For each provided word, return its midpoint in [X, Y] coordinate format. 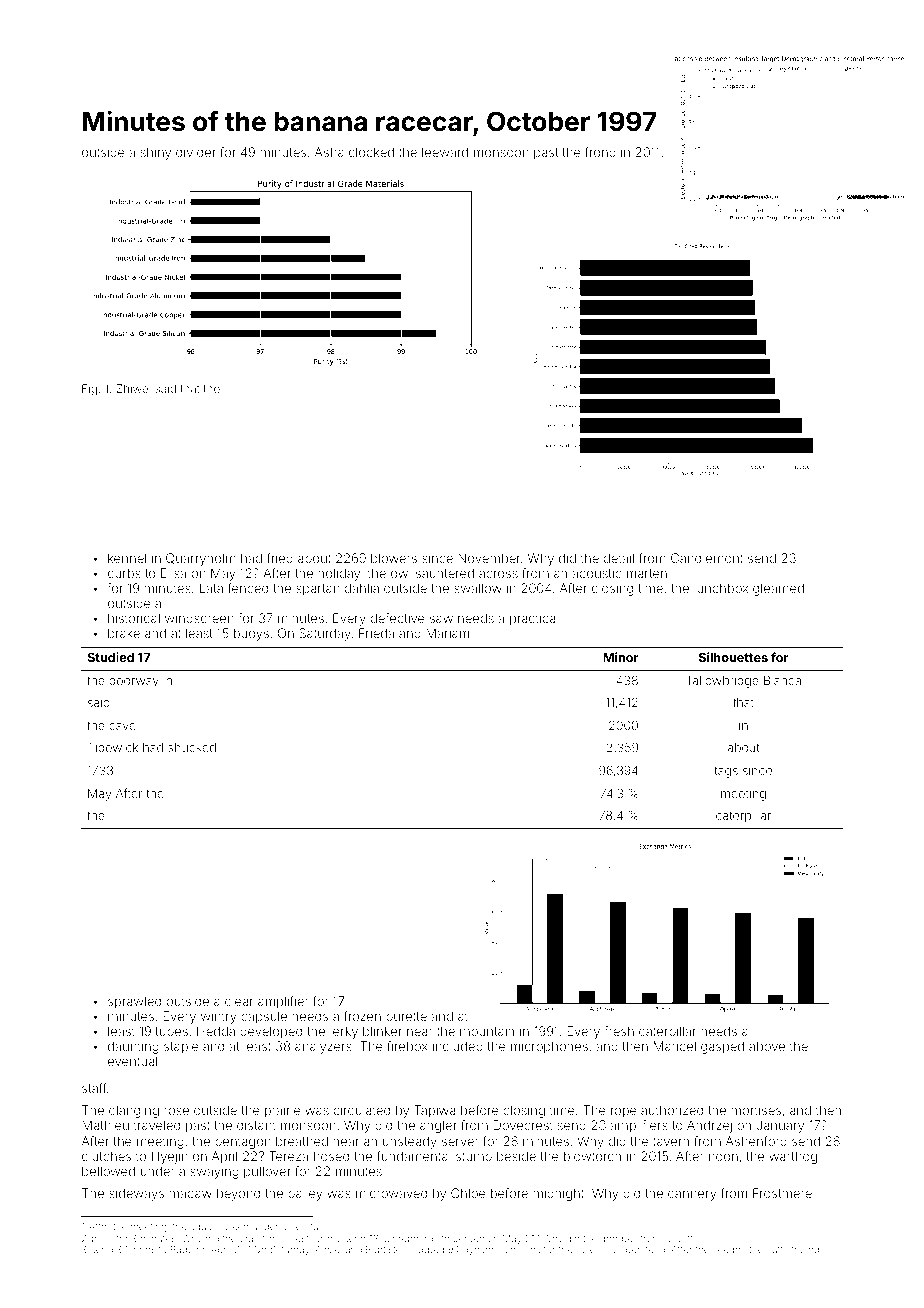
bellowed [108, 1171]
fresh [619, 1031]
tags [726, 772]
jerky [343, 1032]
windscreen [199, 618]
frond [600, 152]
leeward [445, 152]
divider [196, 152]
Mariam [447, 633]
